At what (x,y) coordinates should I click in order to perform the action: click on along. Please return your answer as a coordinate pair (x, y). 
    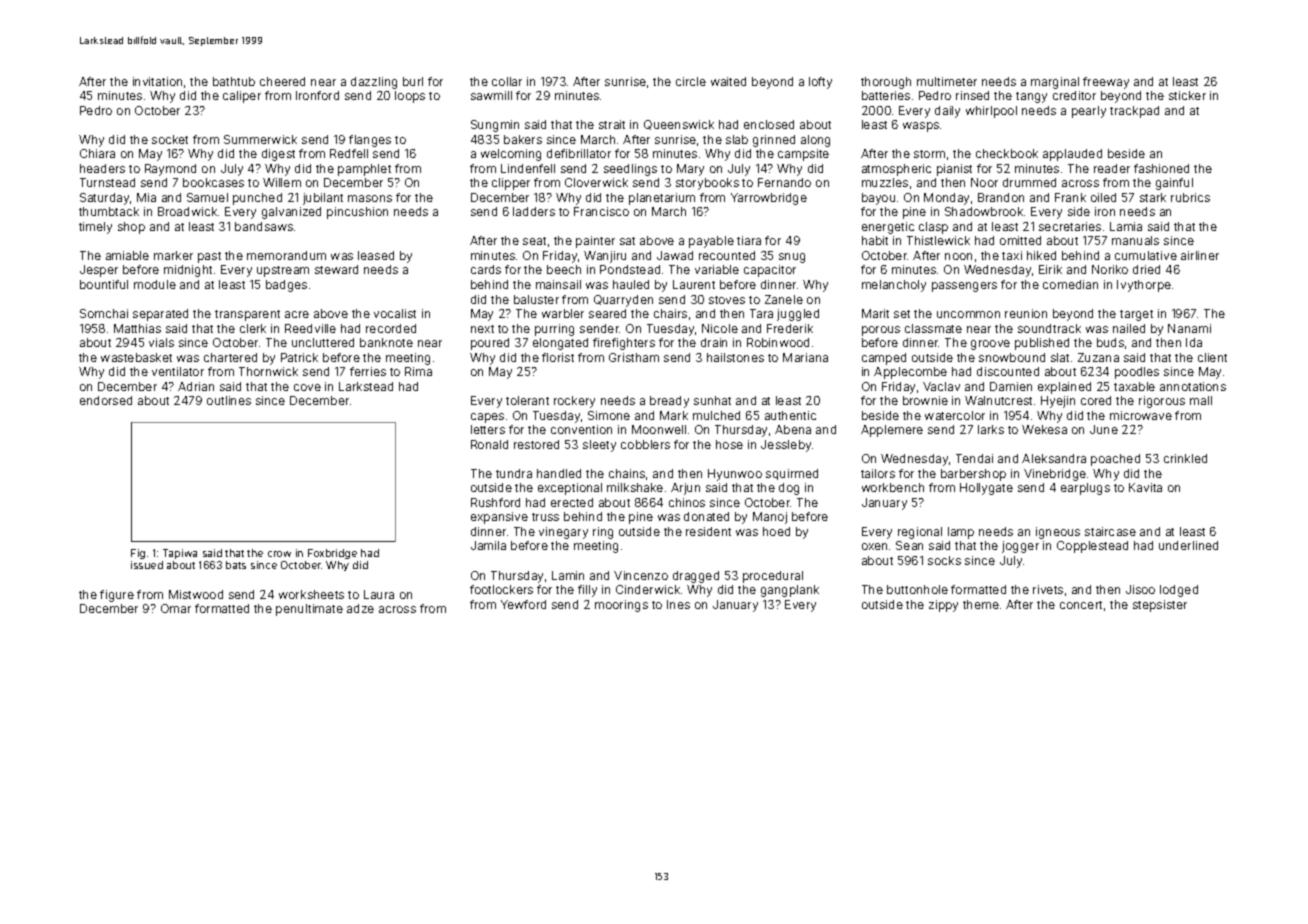
    Looking at the image, I should click on (815, 141).
